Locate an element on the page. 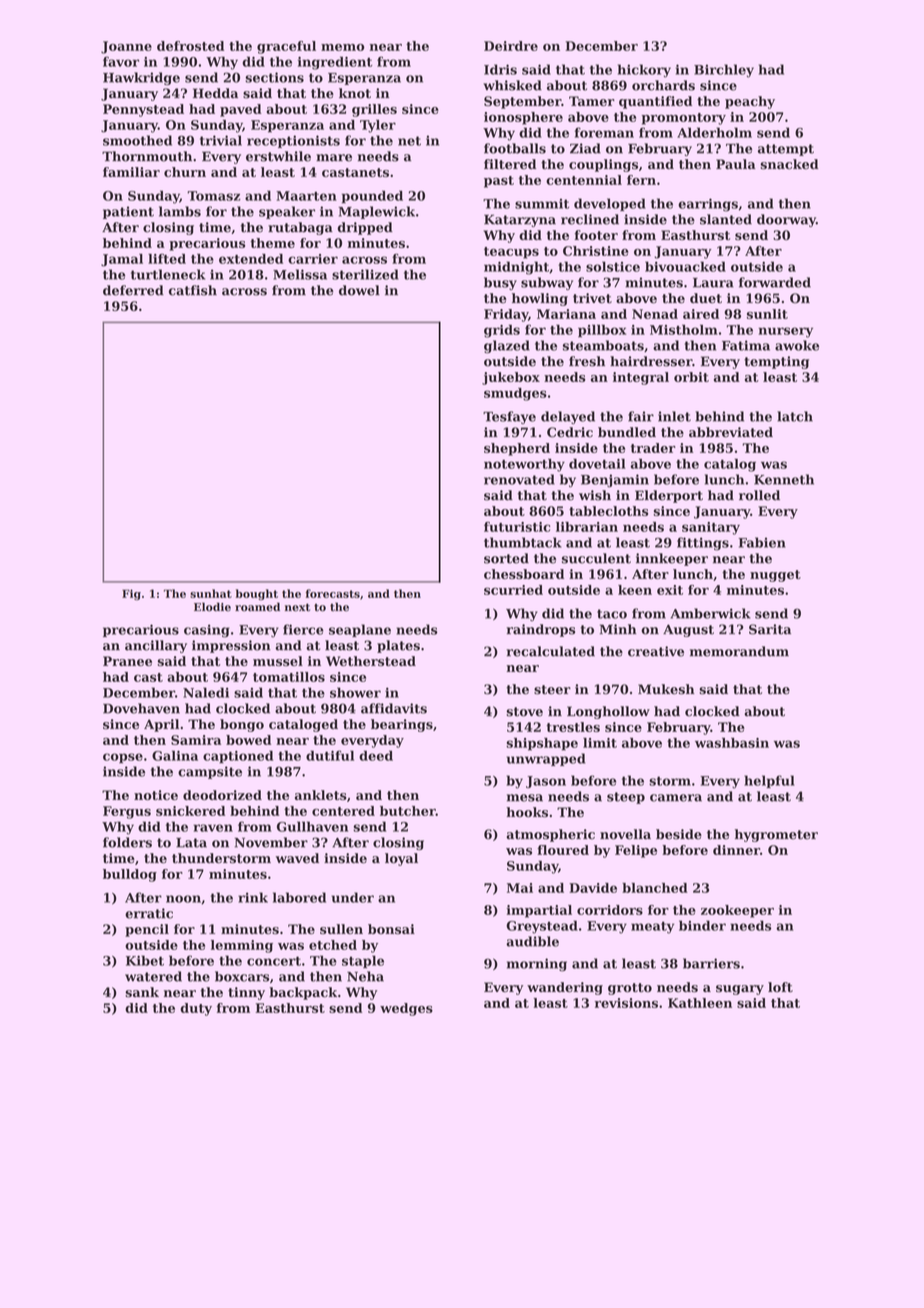 The height and width of the page is (1308, 924). bearings is located at coordinates (402, 725).
